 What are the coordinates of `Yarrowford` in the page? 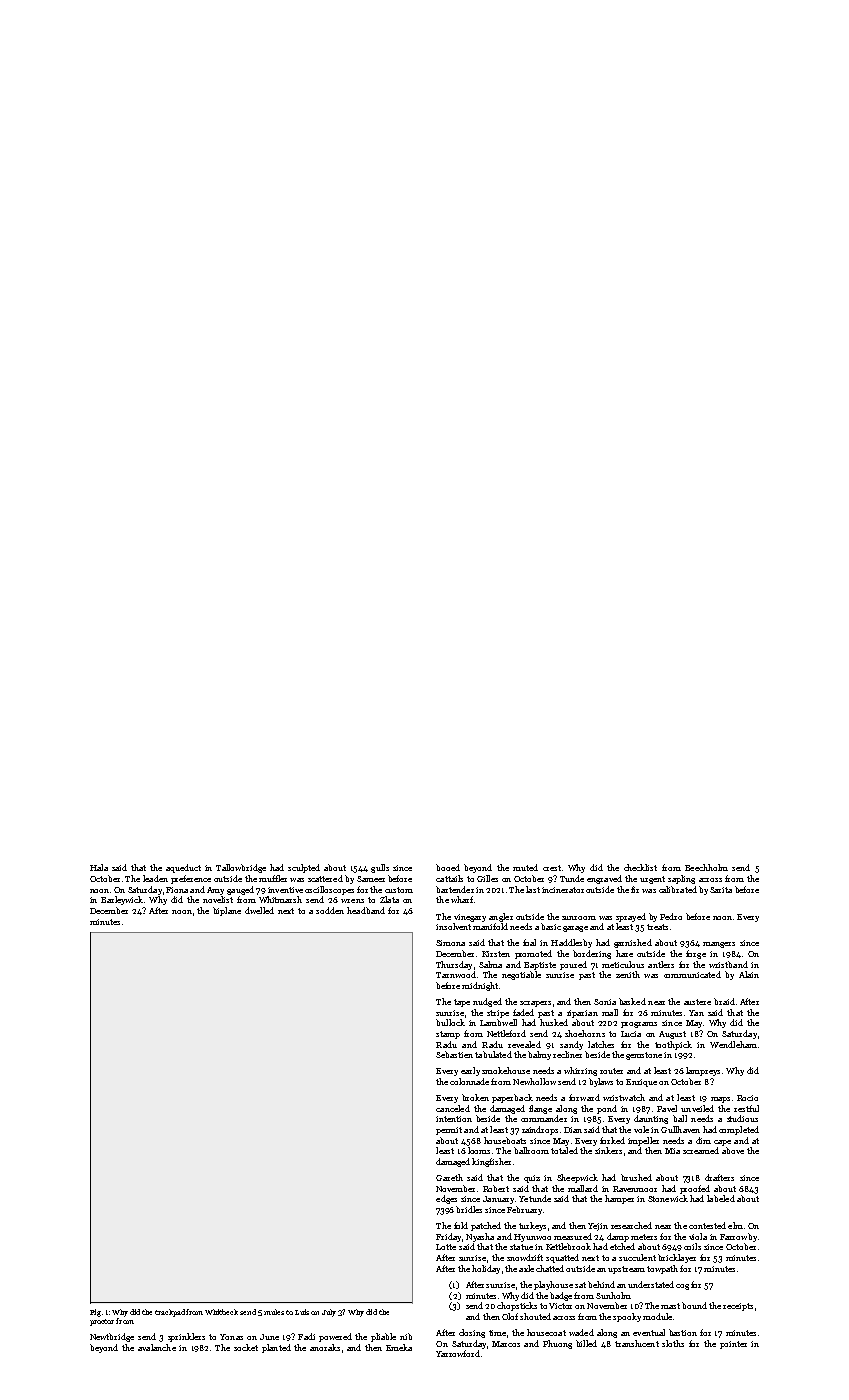 It's located at (458, 1353).
